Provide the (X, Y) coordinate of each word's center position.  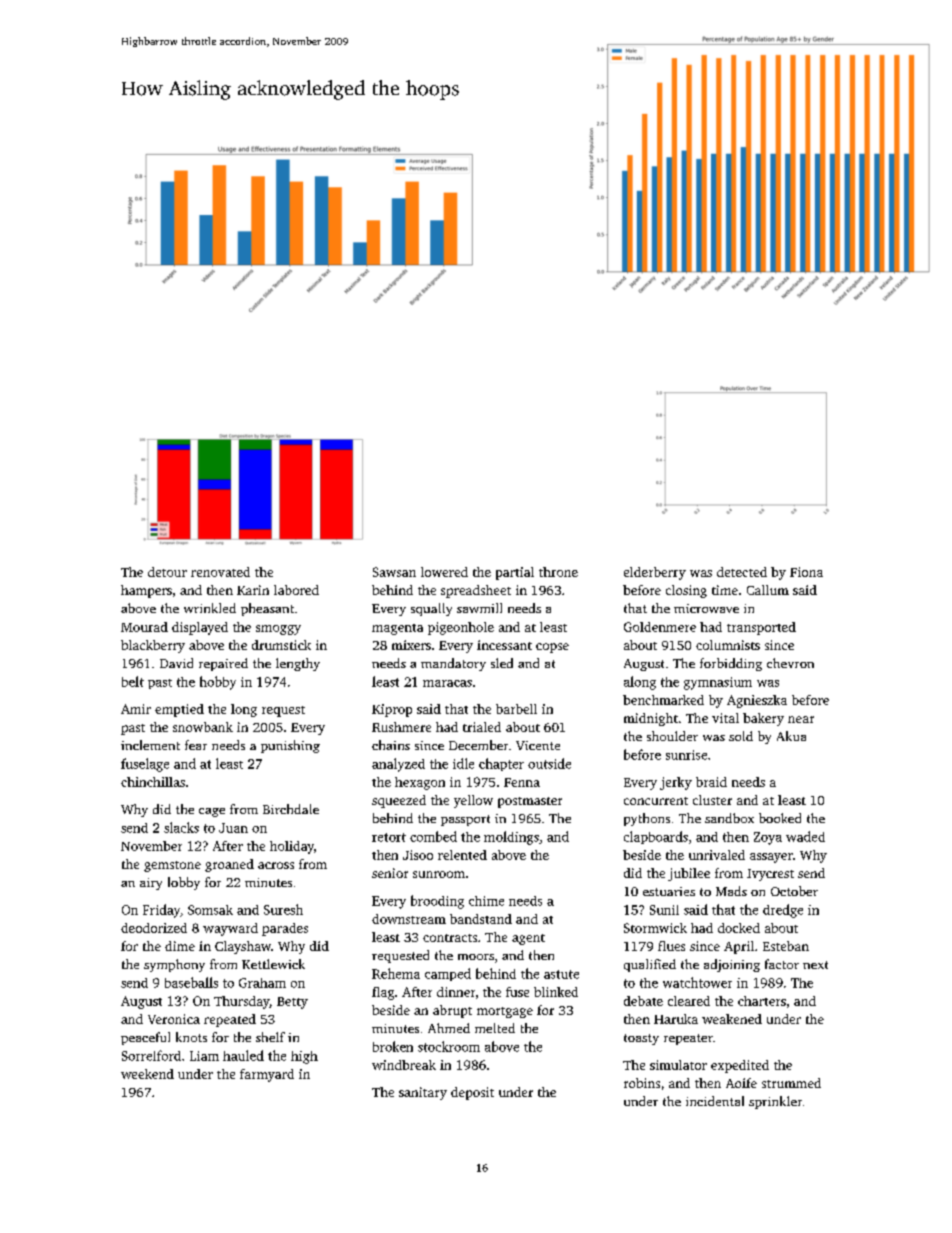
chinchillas (153, 782)
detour (167, 572)
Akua (791, 736)
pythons (647, 819)
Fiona (806, 572)
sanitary (423, 1093)
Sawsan (394, 572)
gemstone (172, 866)
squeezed (399, 801)
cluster (712, 800)
